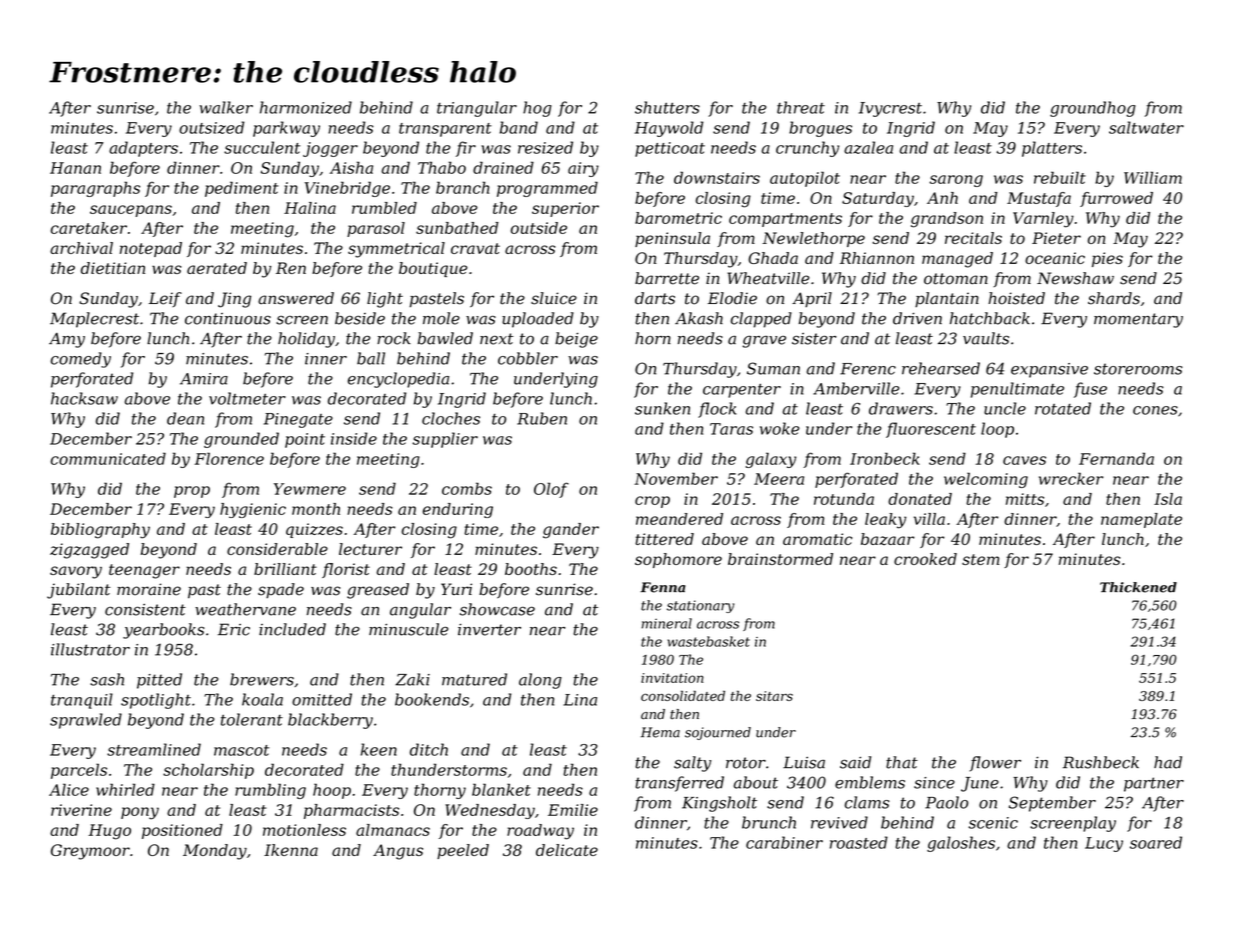 Image resolution: width=1233 pixels, height=952 pixels. I want to click on Rhiannon, so click(877, 258).
